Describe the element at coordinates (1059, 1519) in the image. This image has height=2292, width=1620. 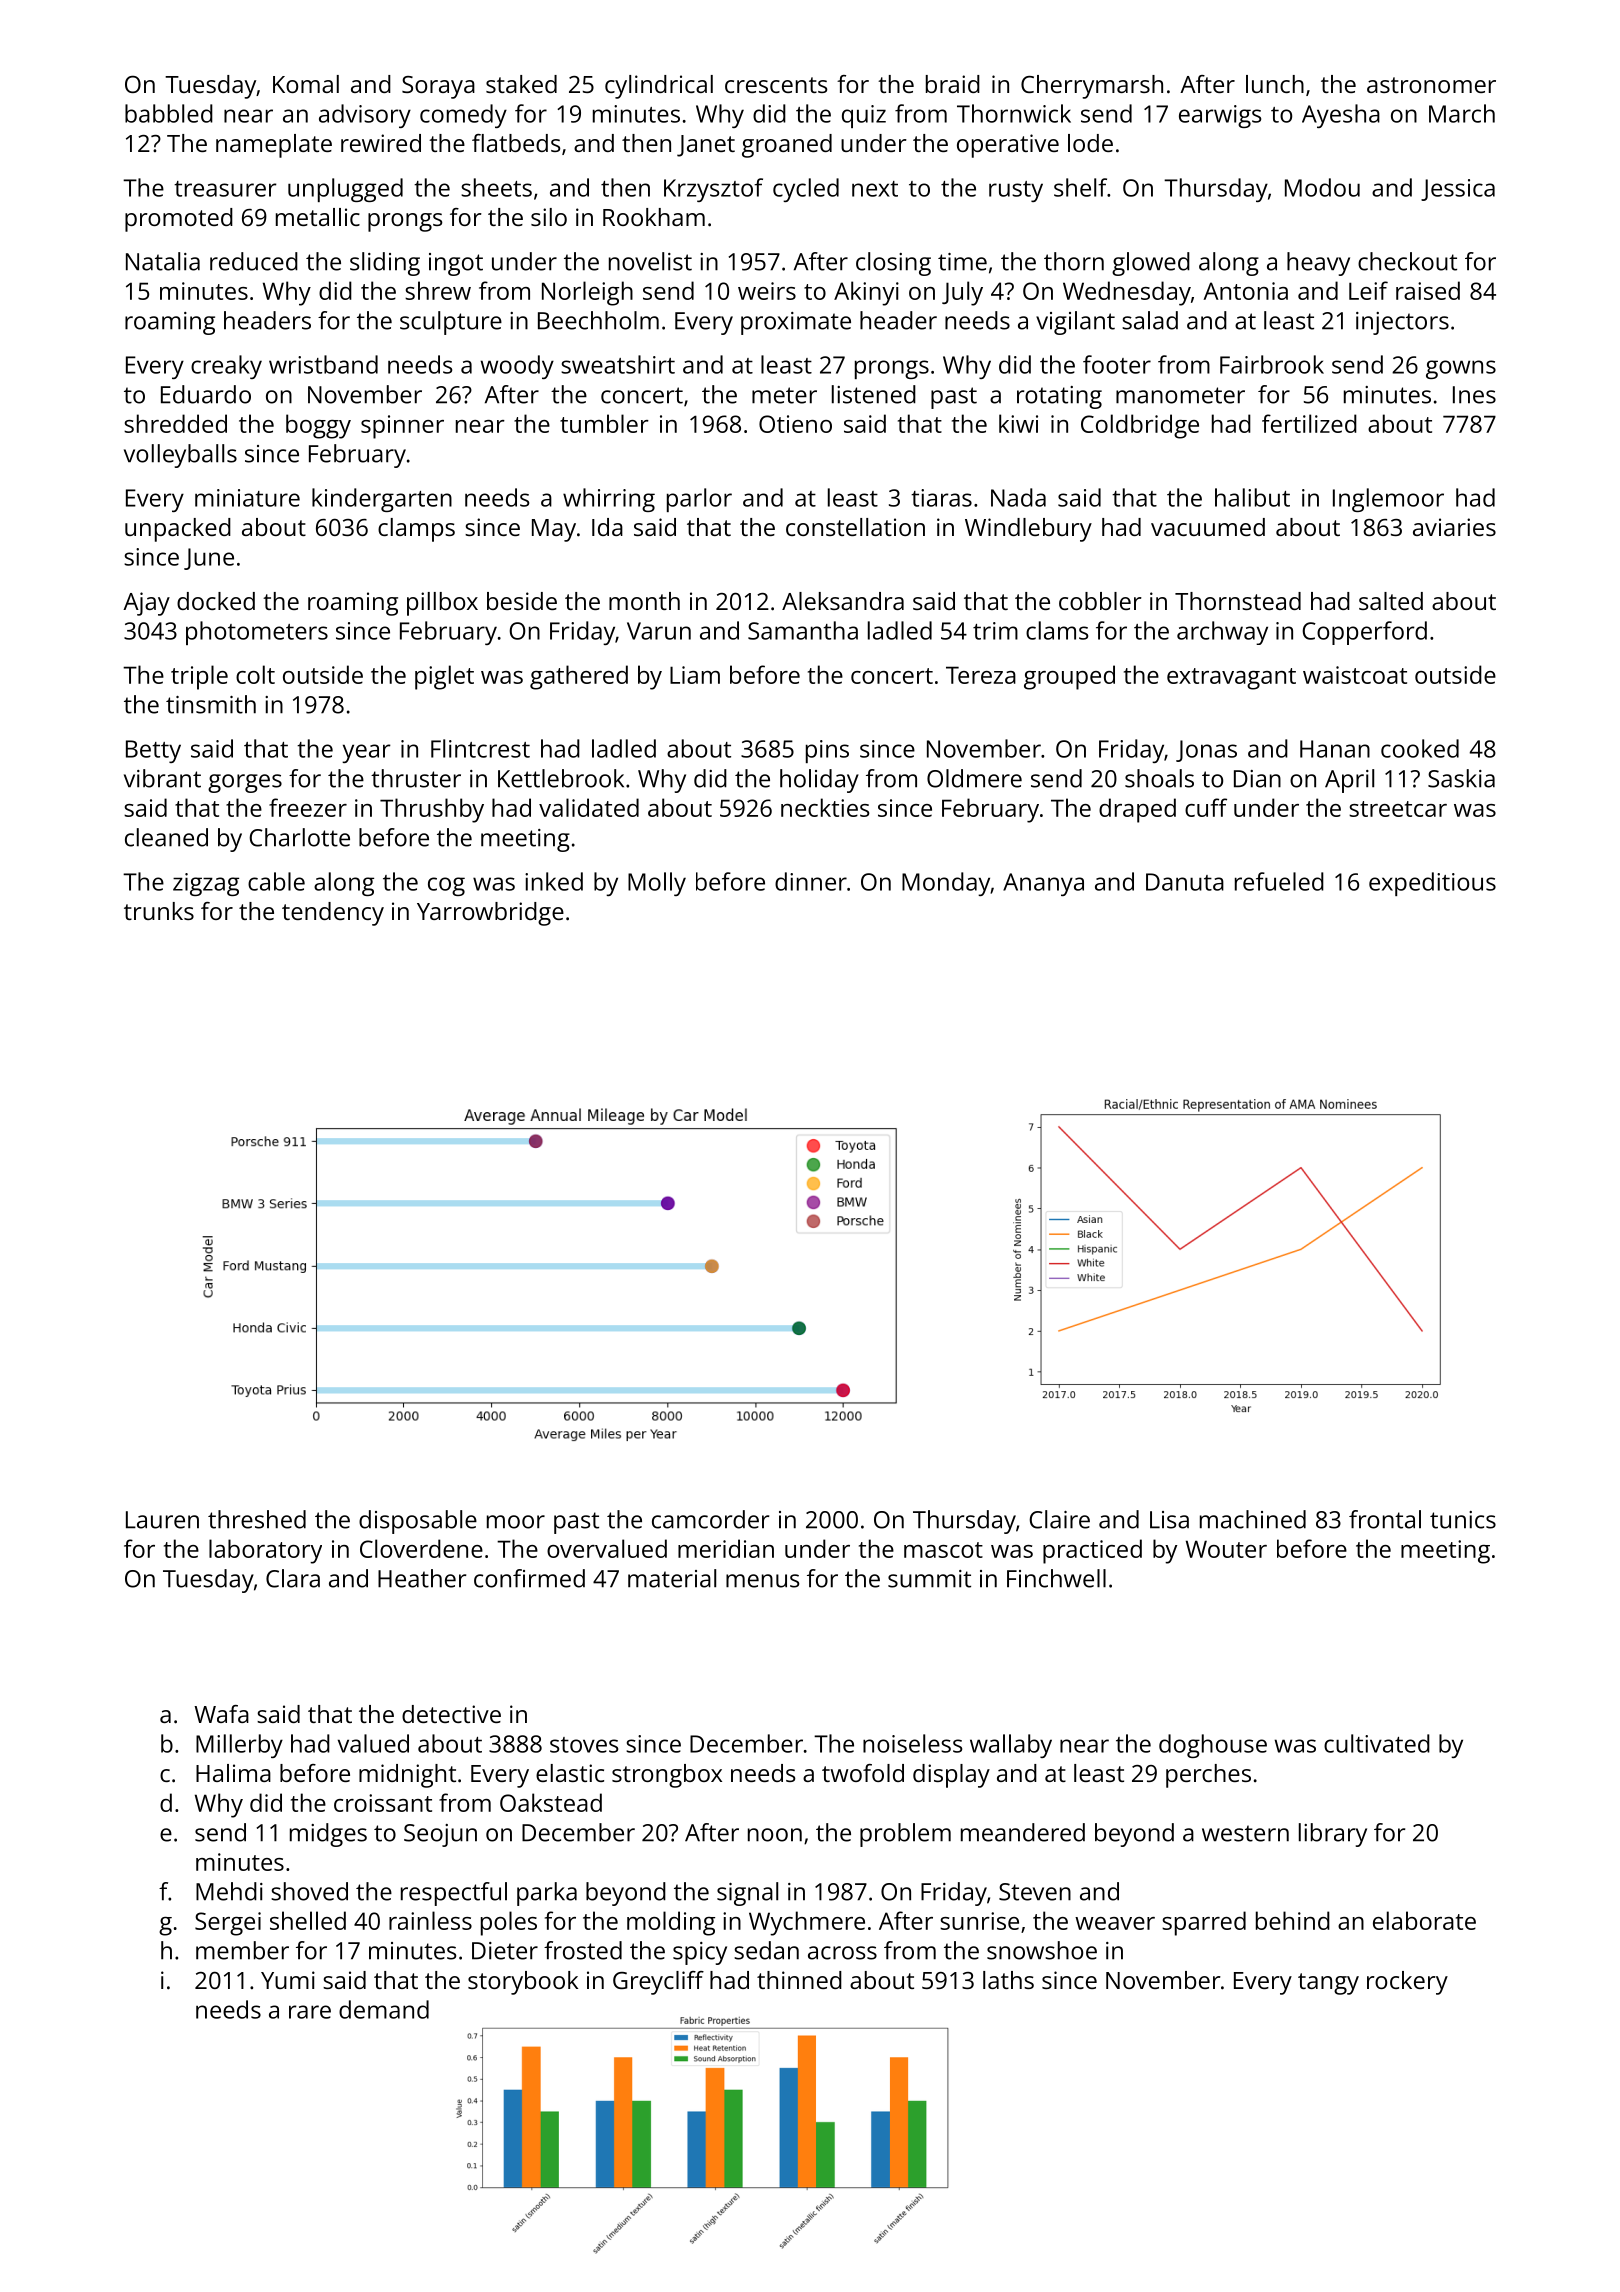
I see `Claire` at that location.
